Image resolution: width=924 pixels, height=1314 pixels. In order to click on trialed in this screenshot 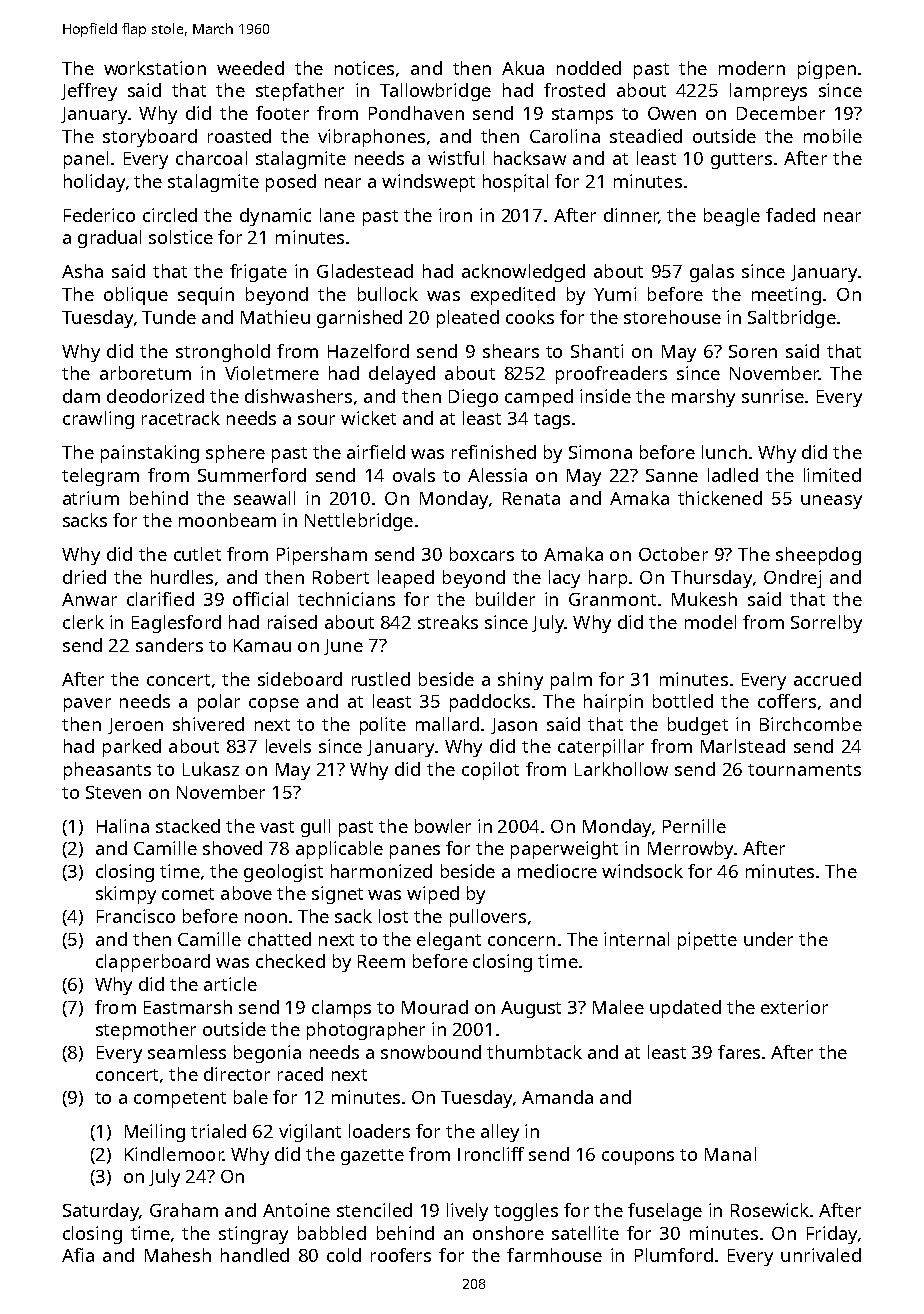, I will do `click(218, 1131)`.
